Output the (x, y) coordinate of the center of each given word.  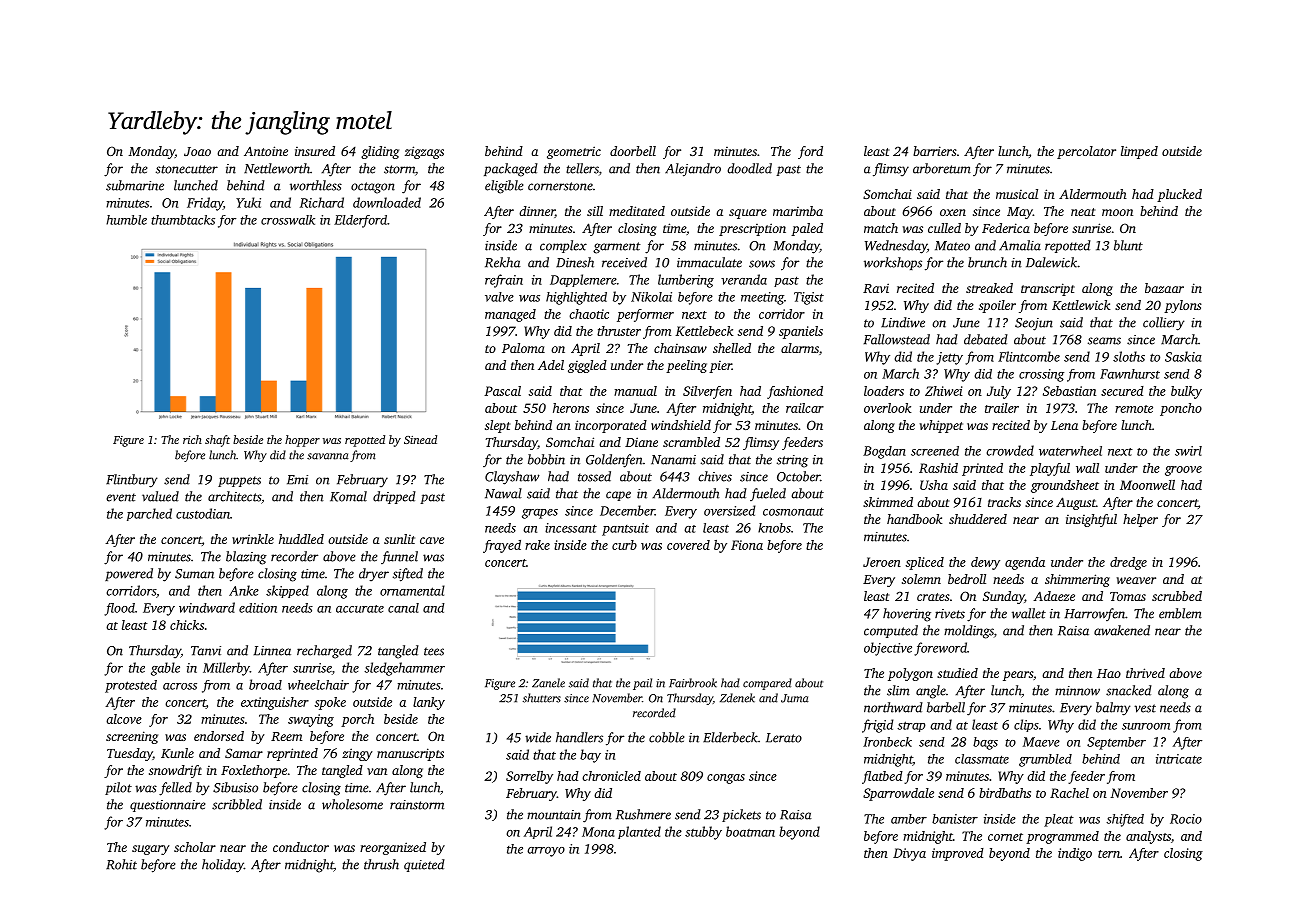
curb (624, 545)
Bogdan (884, 452)
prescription (752, 229)
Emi (297, 480)
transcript (1048, 289)
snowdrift (175, 771)
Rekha (503, 262)
